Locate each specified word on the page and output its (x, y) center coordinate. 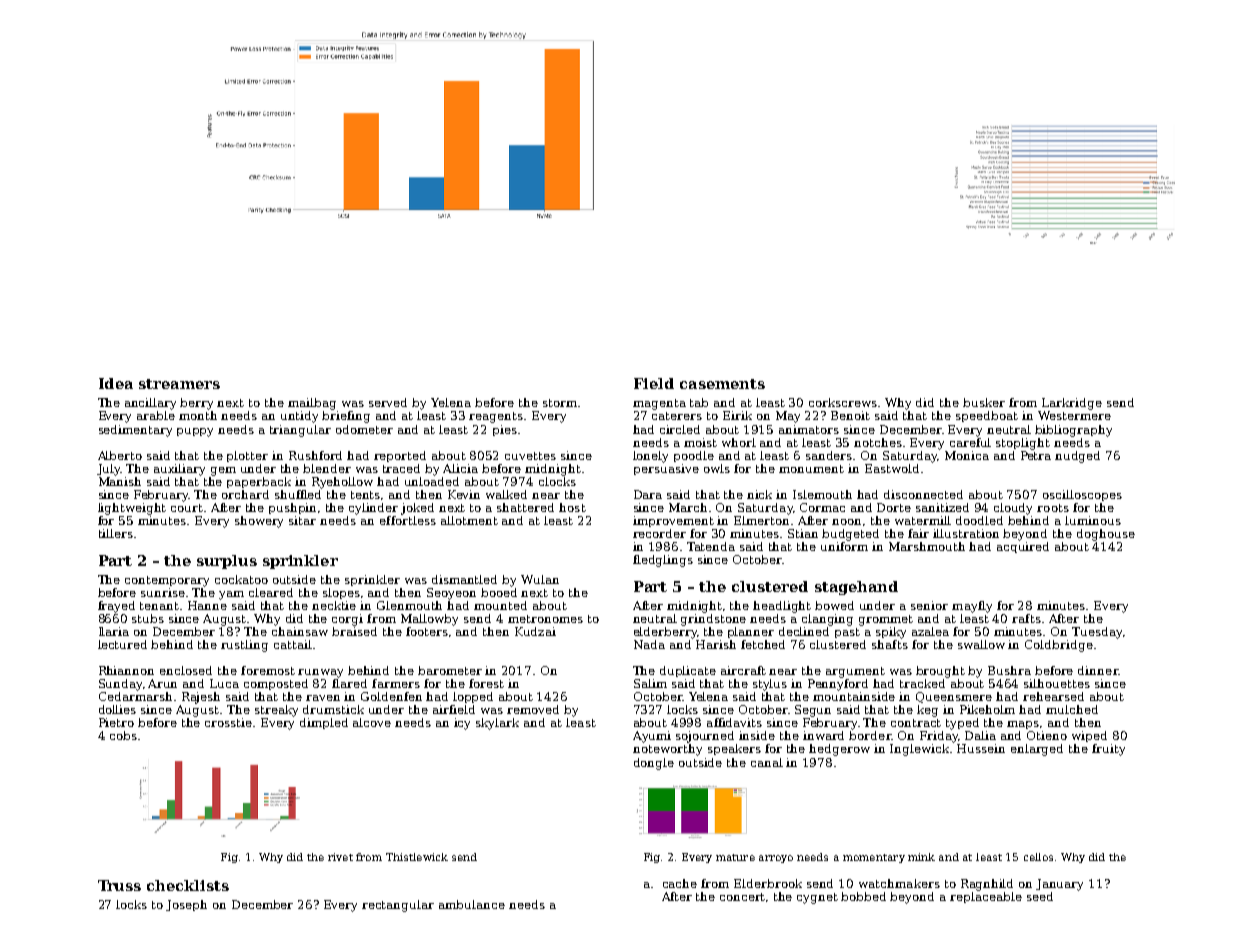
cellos (1038, 857)
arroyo (776, 859)
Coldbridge (1059, 646)
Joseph (186, 905)
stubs (148, 618)
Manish (120, 481)
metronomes (545, 619)
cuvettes (530, 456)
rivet (340, 857)
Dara (648, 494)
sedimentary (135, 431)
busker (984, 402)
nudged (1077, 457)
